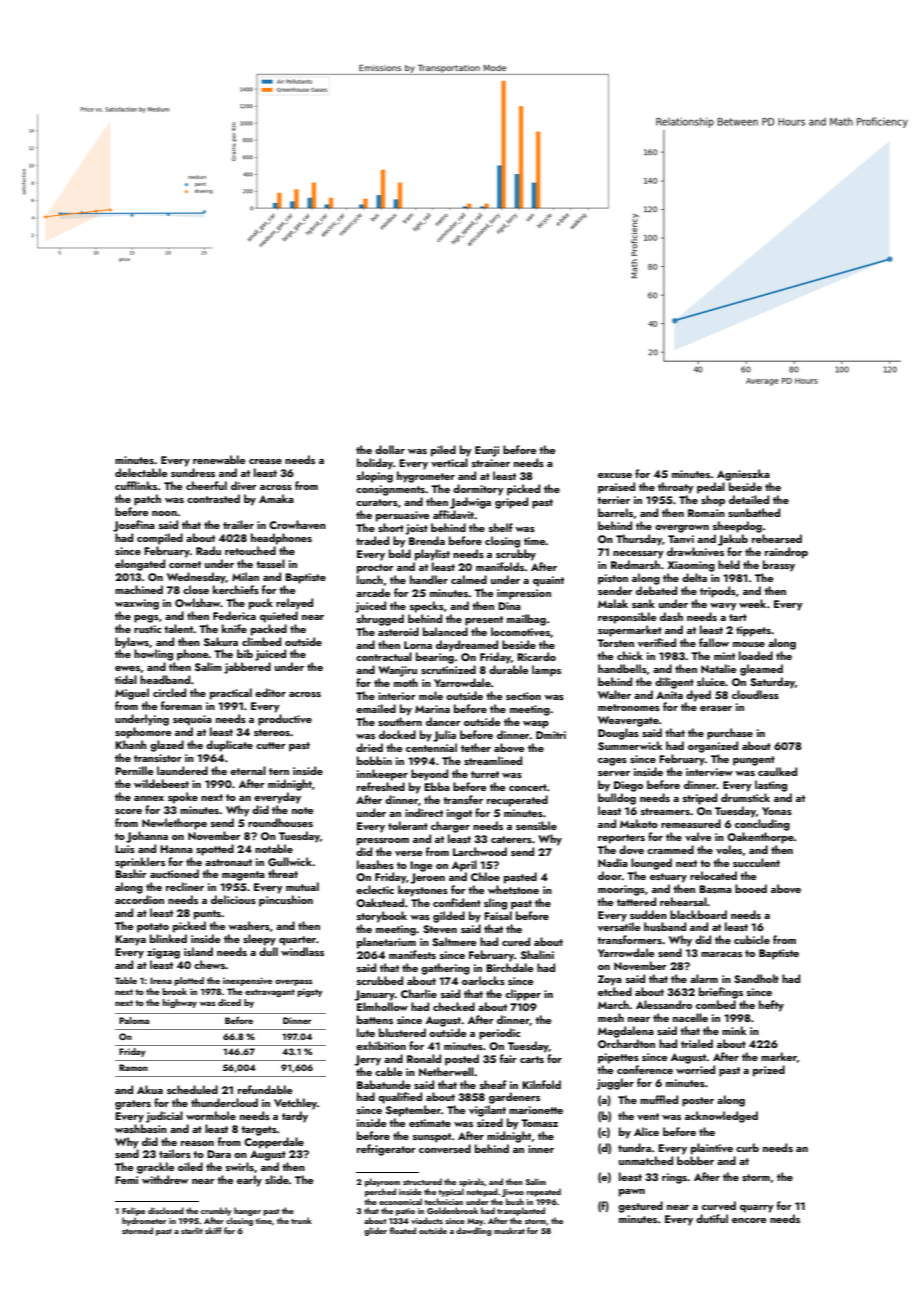 This screenshot has height=1308, width=924. I want to click on Alessandro, so click(664, 1004).
